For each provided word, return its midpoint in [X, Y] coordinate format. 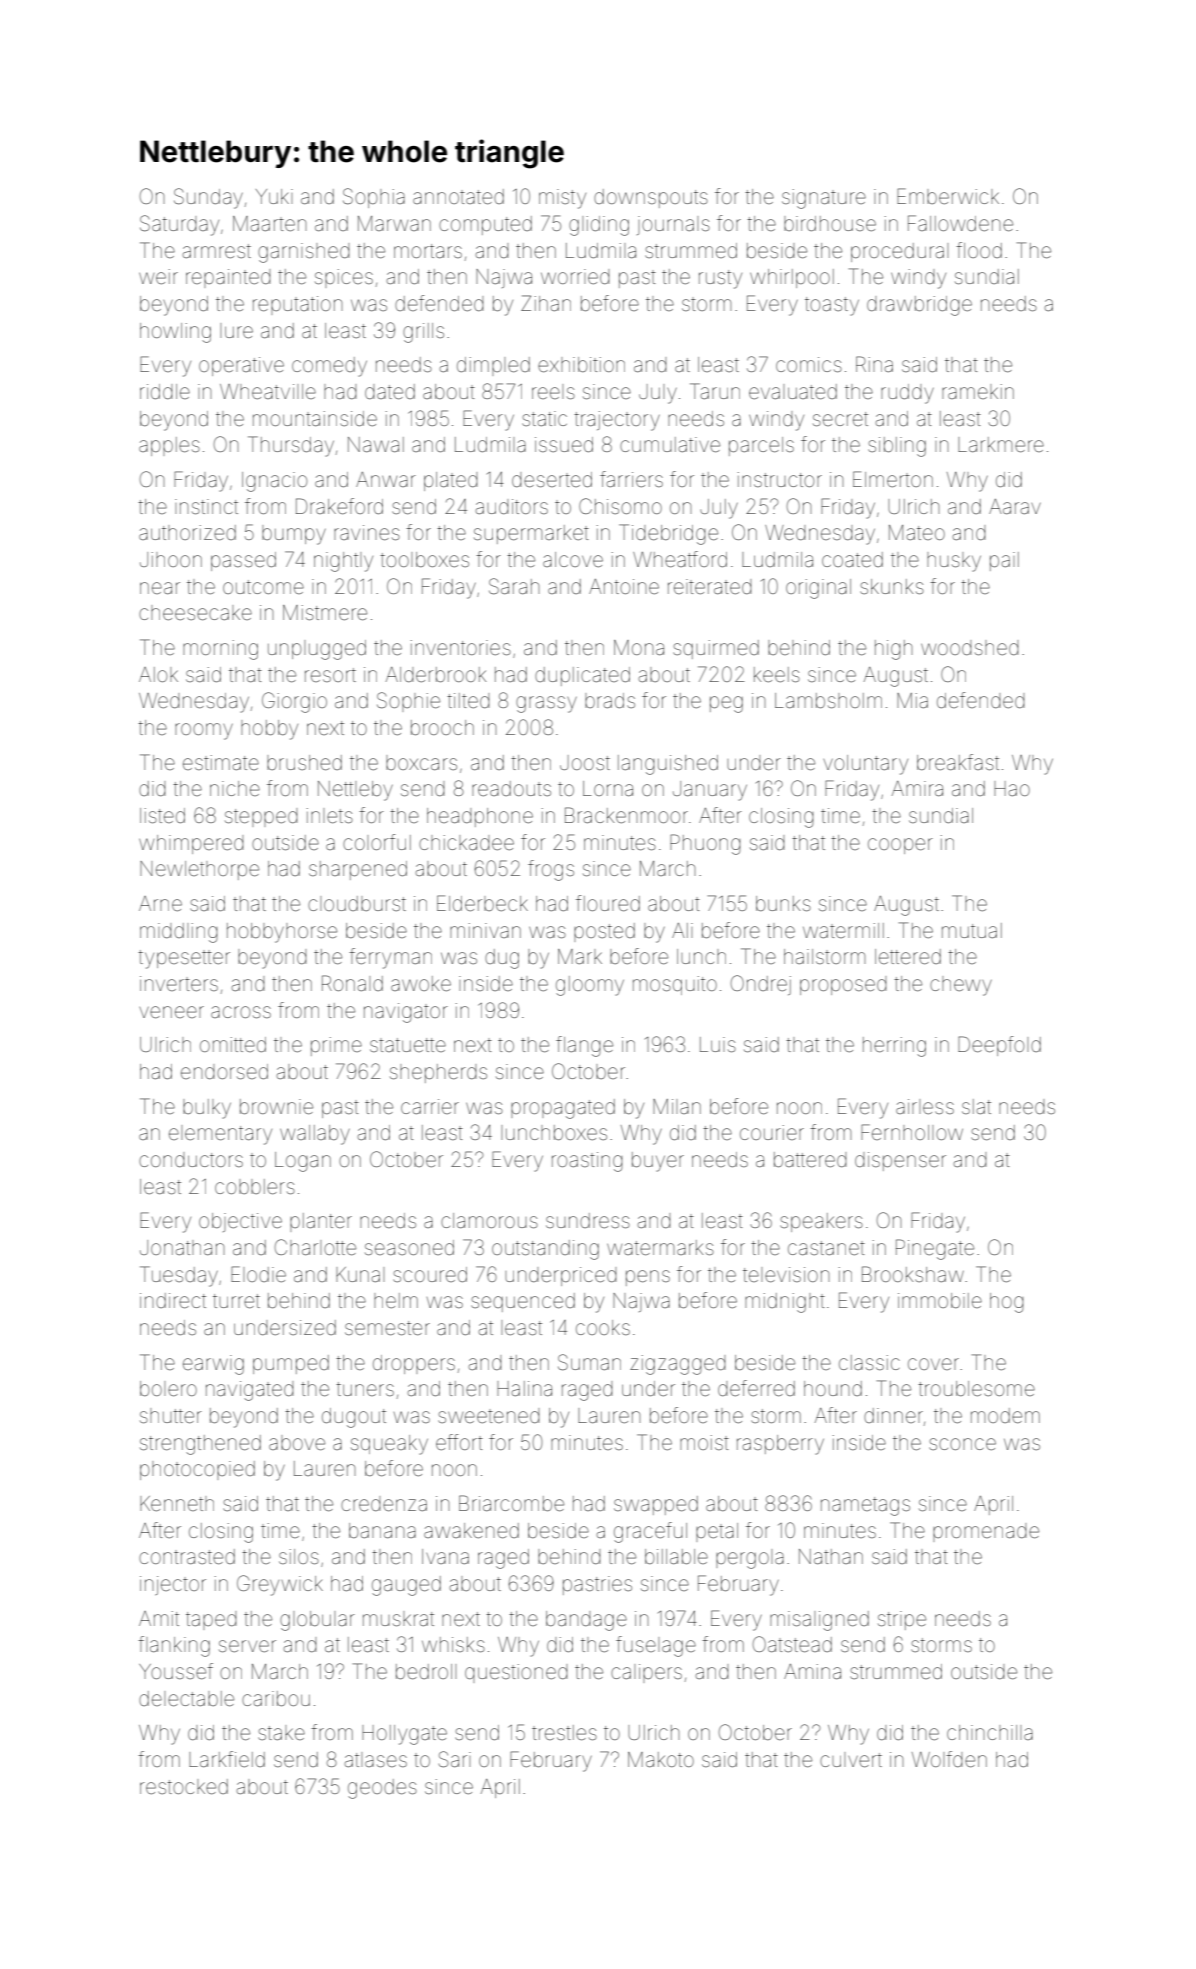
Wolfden [949, 1759]
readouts [511, 788]
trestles [564, 1733]
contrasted [187, 1557]
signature [824, 199]
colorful [377, 842]
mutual [972, 930]
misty [562, 199]
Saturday [179, 225]
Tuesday [179, 1276]
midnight [785, 1303]
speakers [821, 1222]
